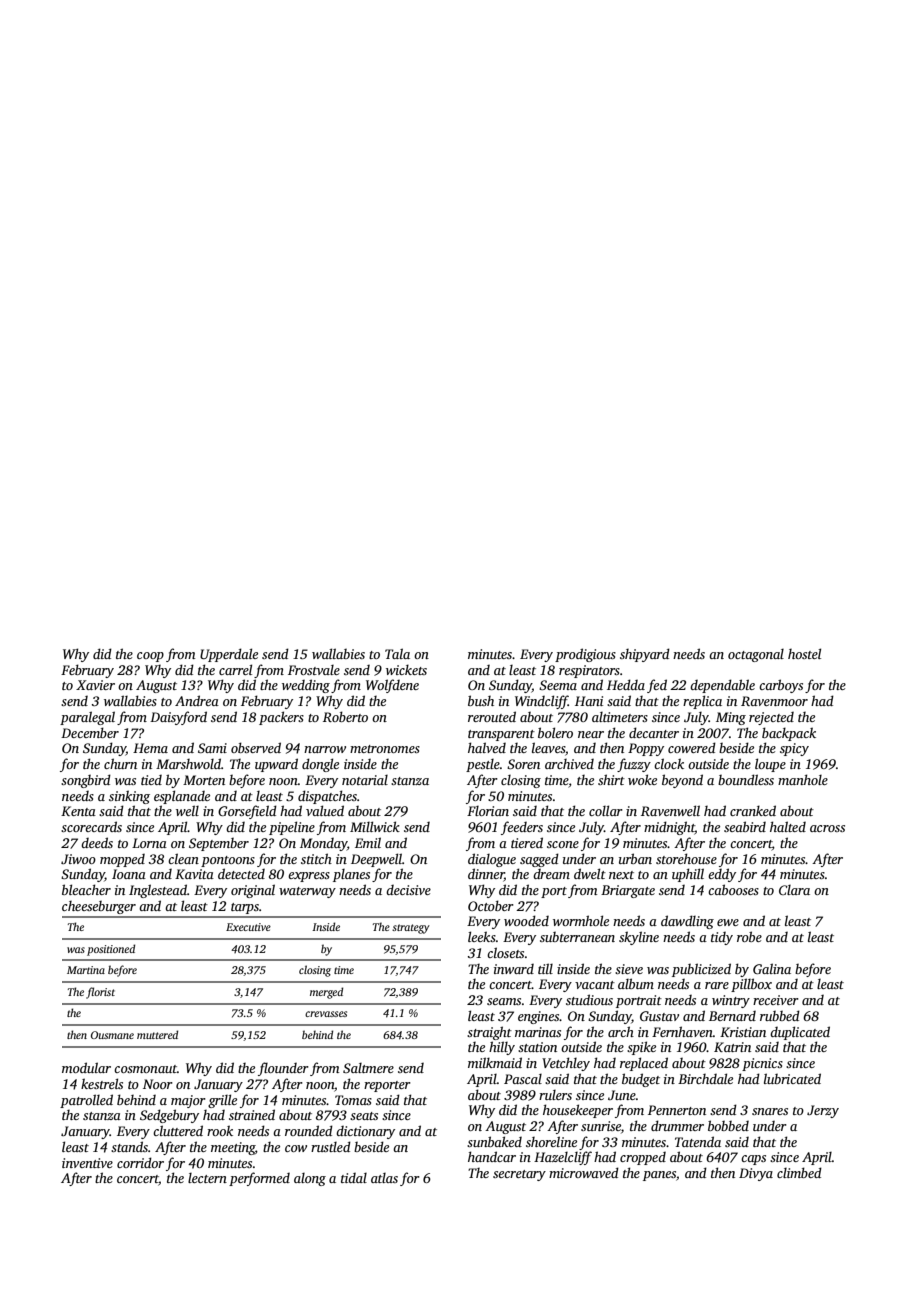 The height and width of the screenshot is (1316, 908). What do you see at coordinates (585, 655) in the screenshot?
I see `prodigious` at bounding box center [585, 655].
